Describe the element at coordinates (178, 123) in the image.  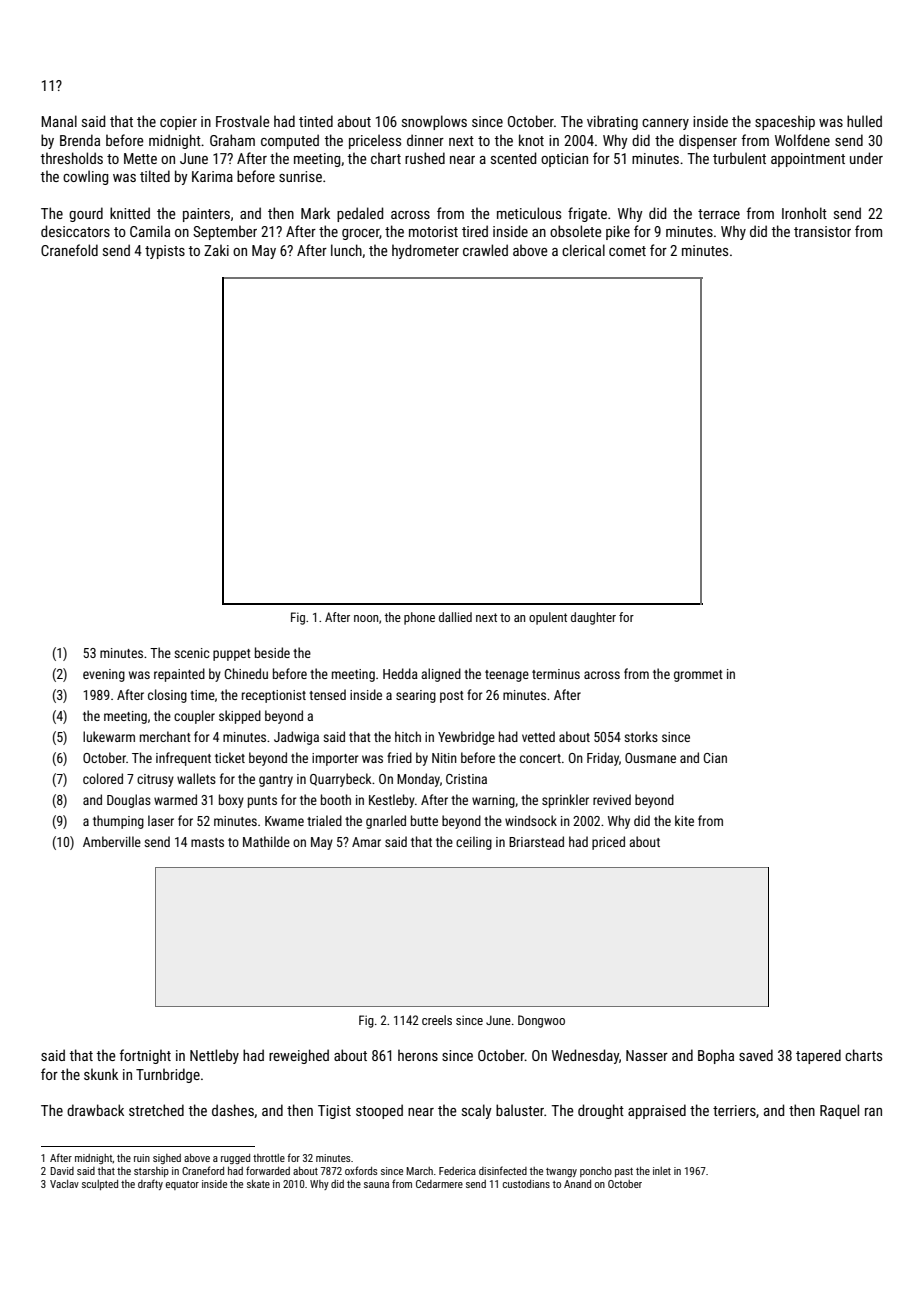
I see `copier` at that location.
